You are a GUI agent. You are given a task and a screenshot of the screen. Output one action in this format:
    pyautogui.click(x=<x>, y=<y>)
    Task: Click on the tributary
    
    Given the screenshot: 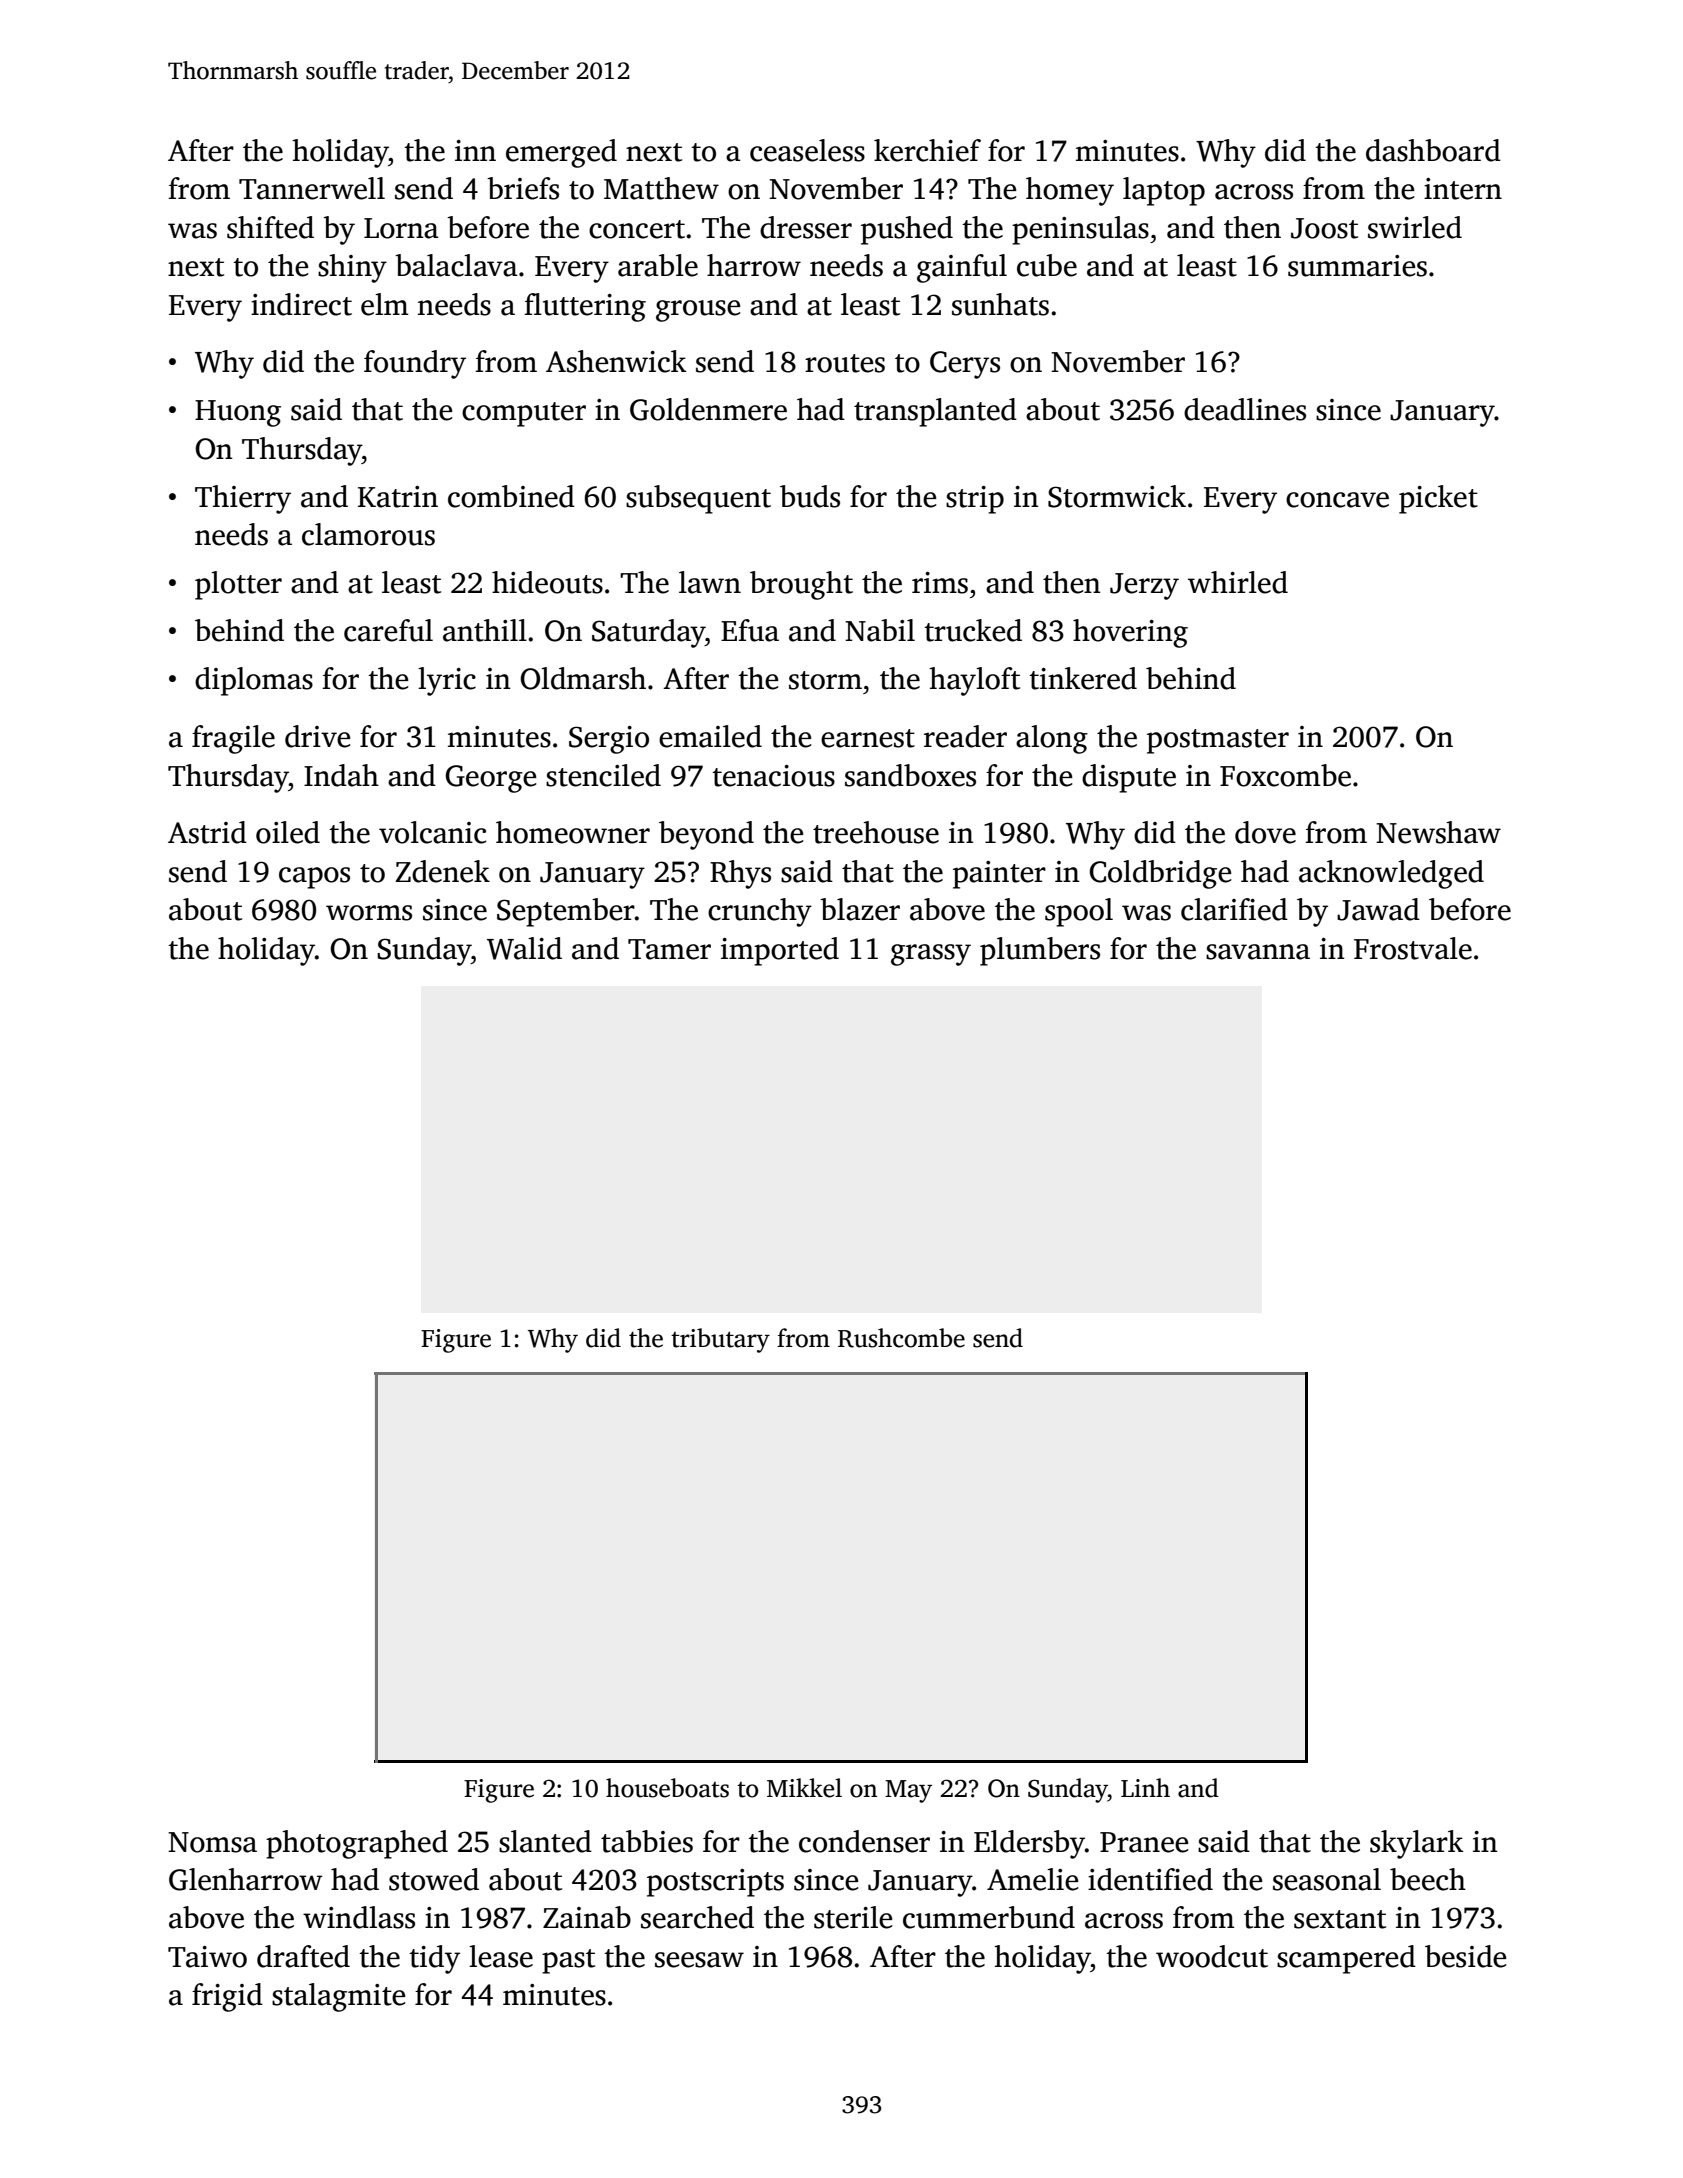 What is the action you would take?
    pyautogui.click(x=720, y=1340)
